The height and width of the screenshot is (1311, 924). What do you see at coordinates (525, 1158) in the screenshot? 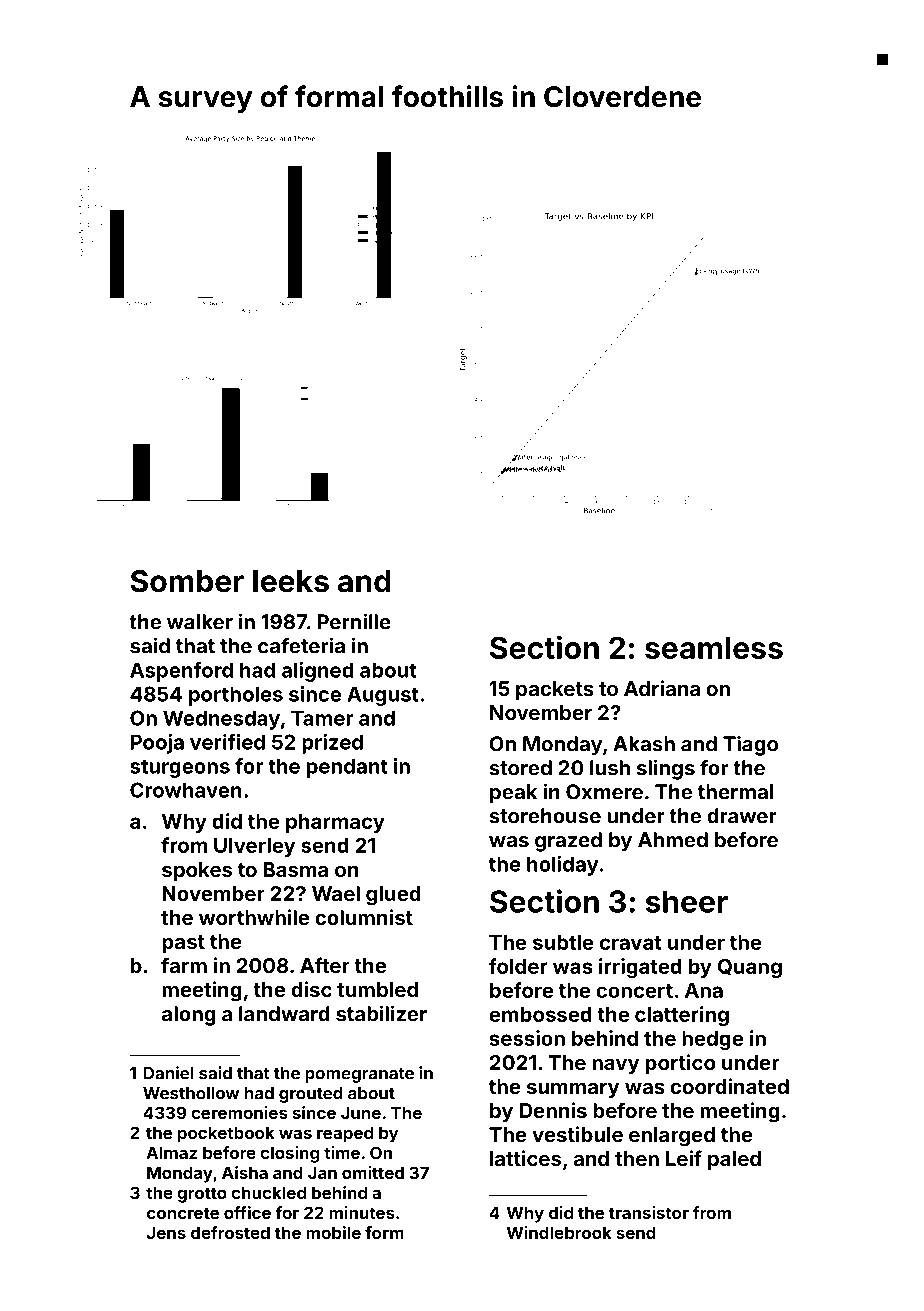
I see `lattices` at bounding box center [525, 1158].
